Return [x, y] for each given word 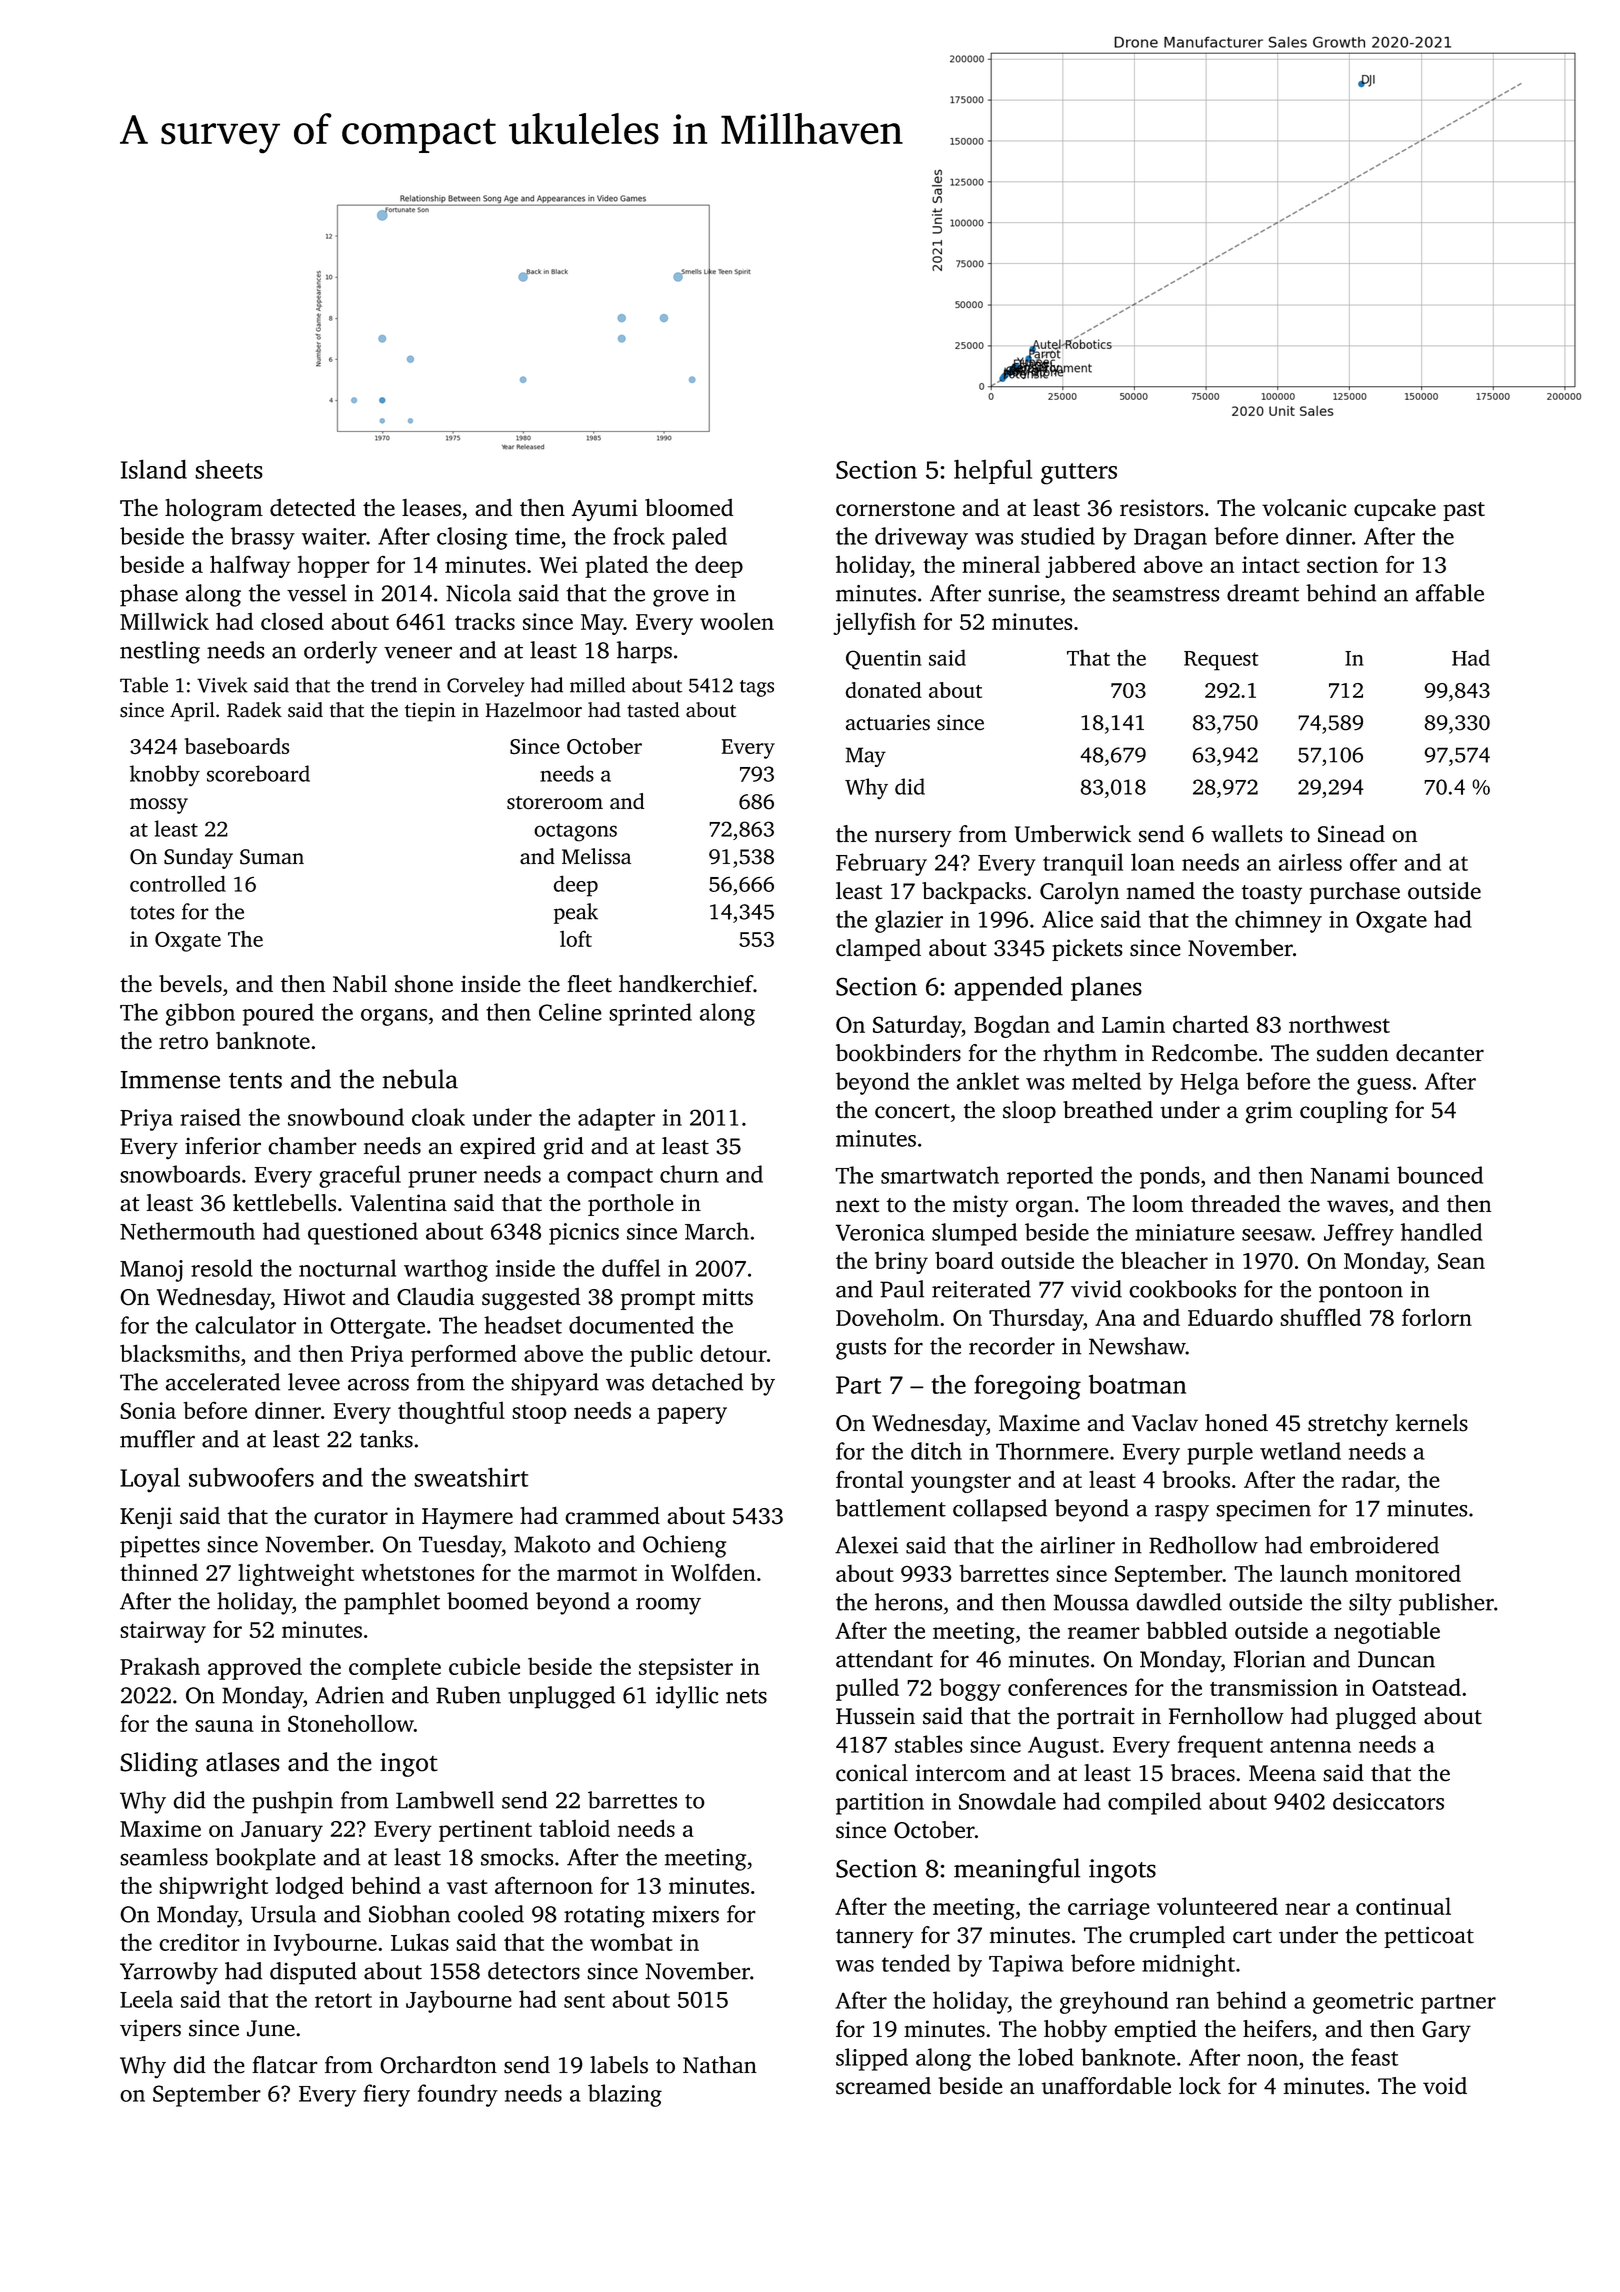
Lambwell [445, 1800]
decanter [1440, 1053]
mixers [685, 1914]
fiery [387, 2095]
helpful [993, 471]
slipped [872, 2059]
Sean [1461, 1261]
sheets [229, 469]
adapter [616, 1119]
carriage [1109, 1909]
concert [912, 1111]
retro [183, 1042]
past [1464, 511]
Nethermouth [187, 1231]
